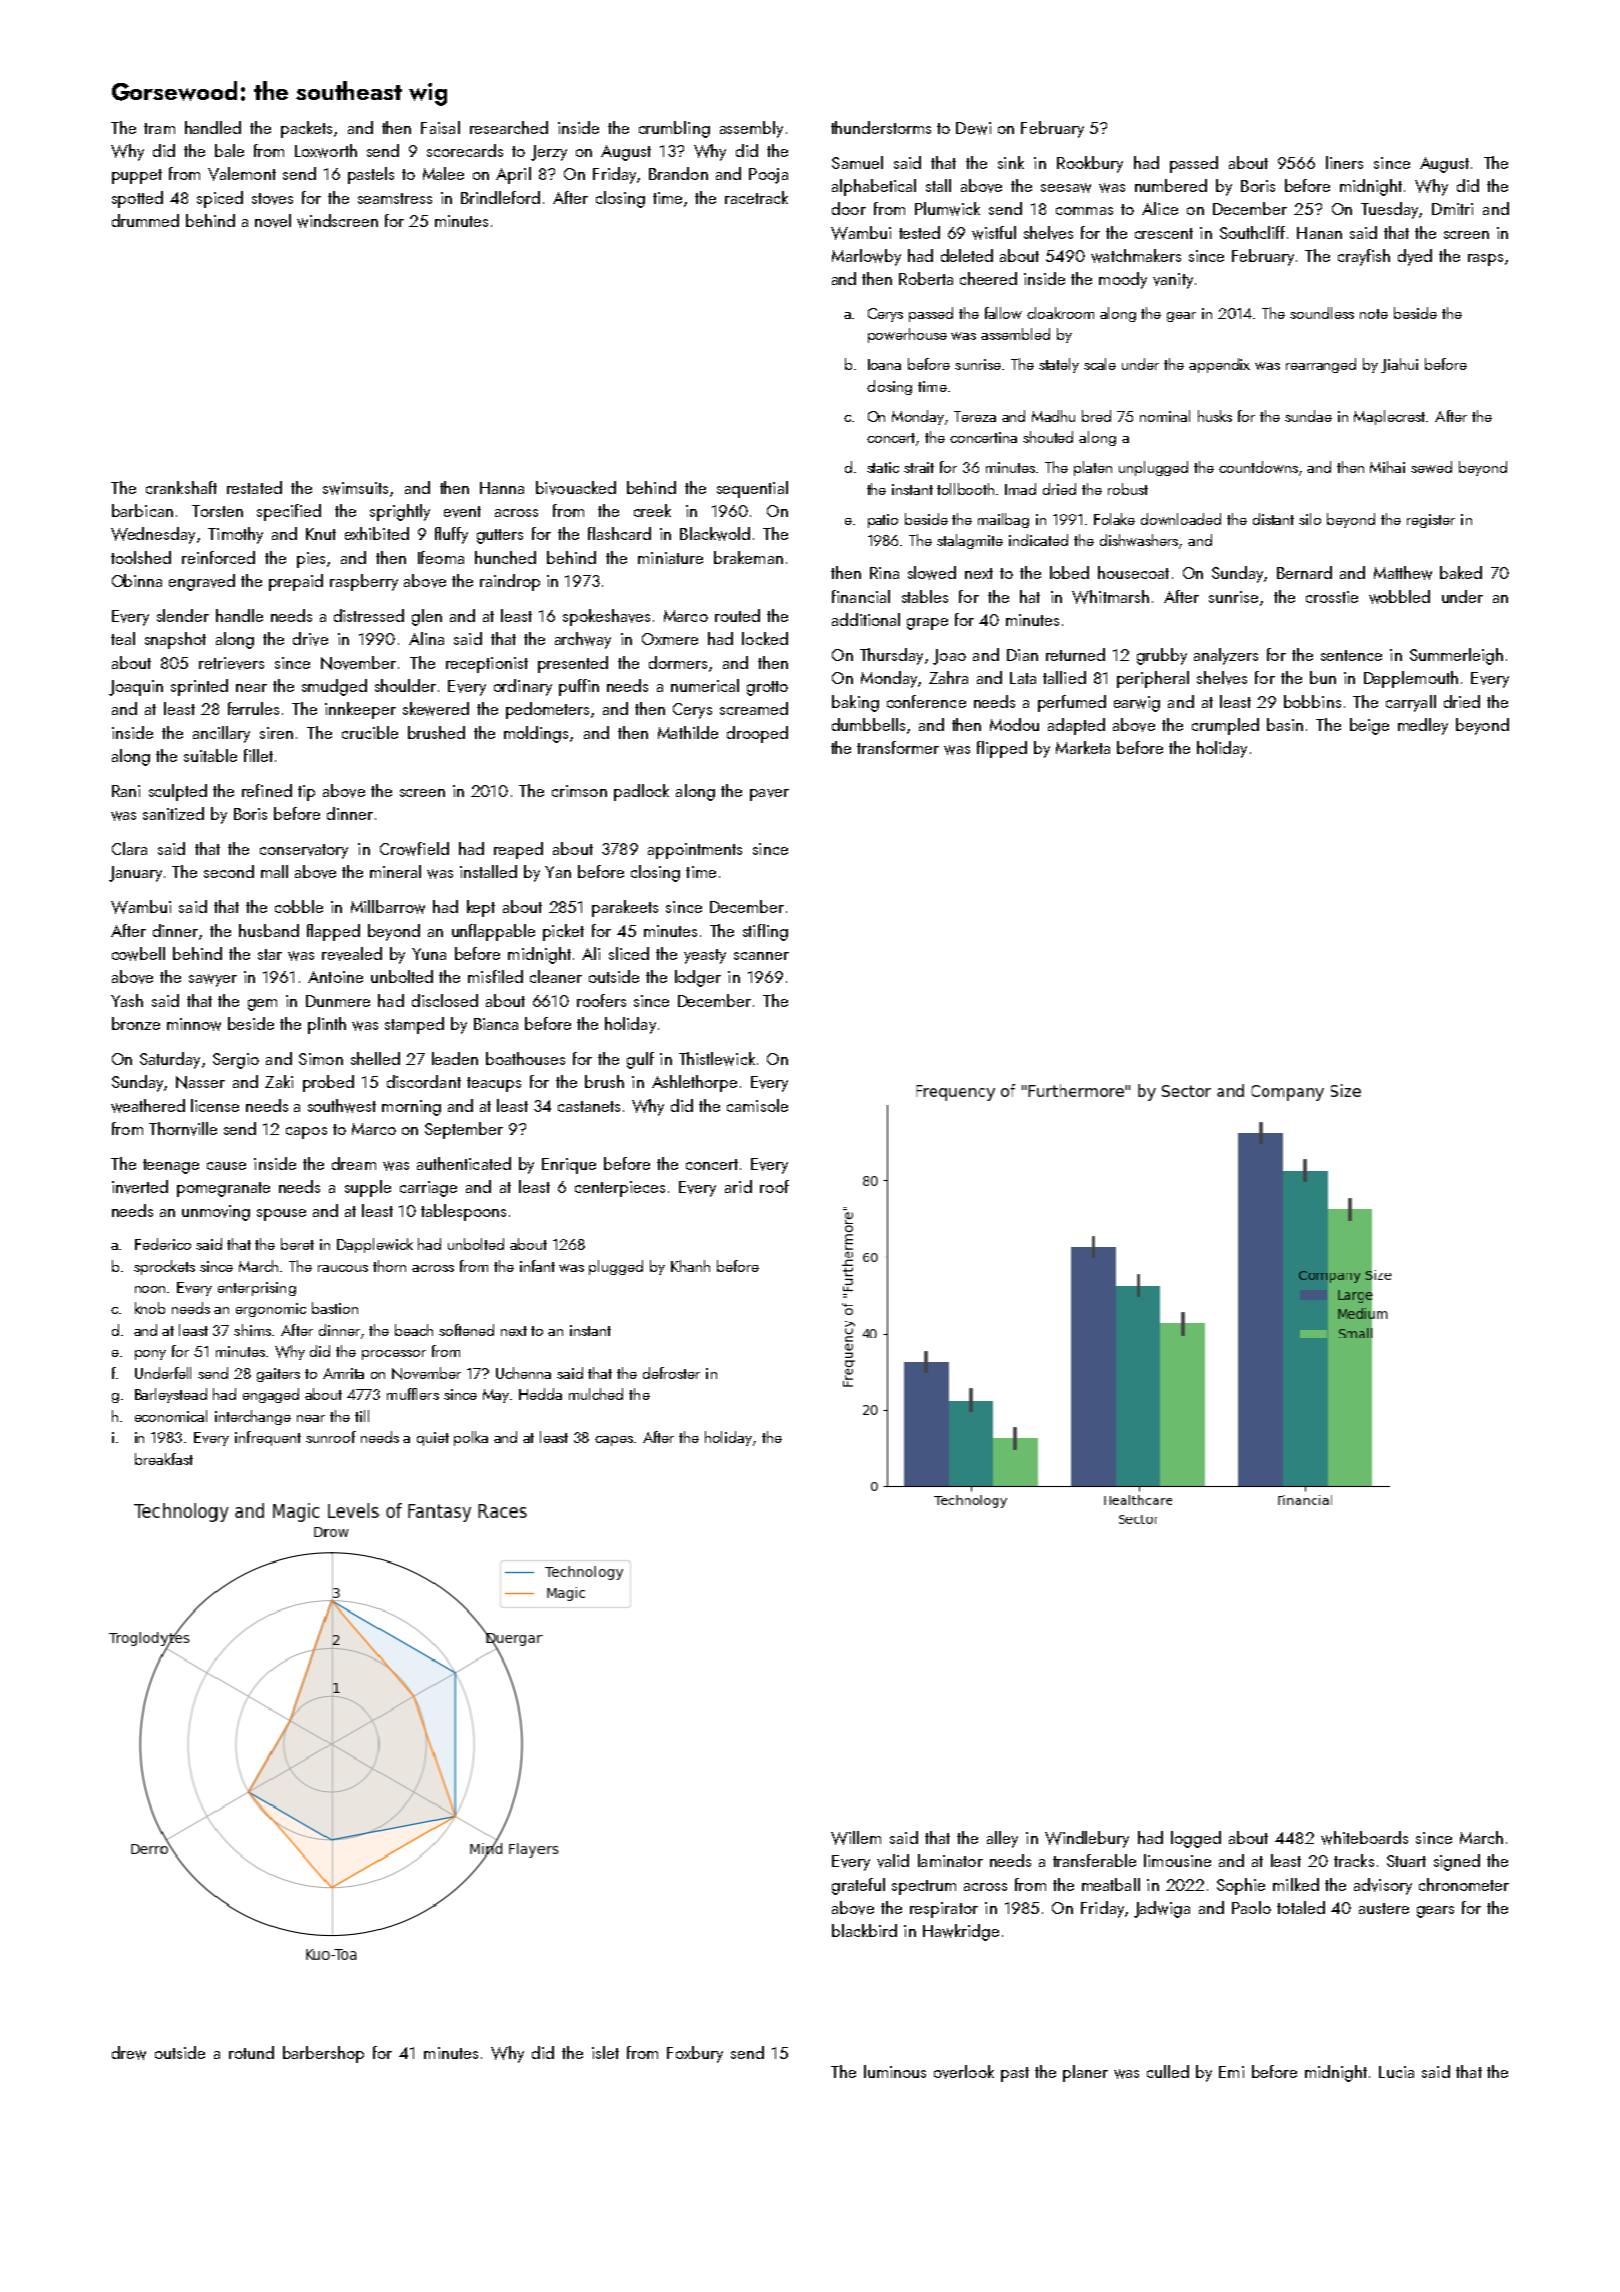 This image has height=2292, width=1620. What do you see at coordinates (868, 724) in the image?
I see `dumbbells` at bounding box center [868, 724].
